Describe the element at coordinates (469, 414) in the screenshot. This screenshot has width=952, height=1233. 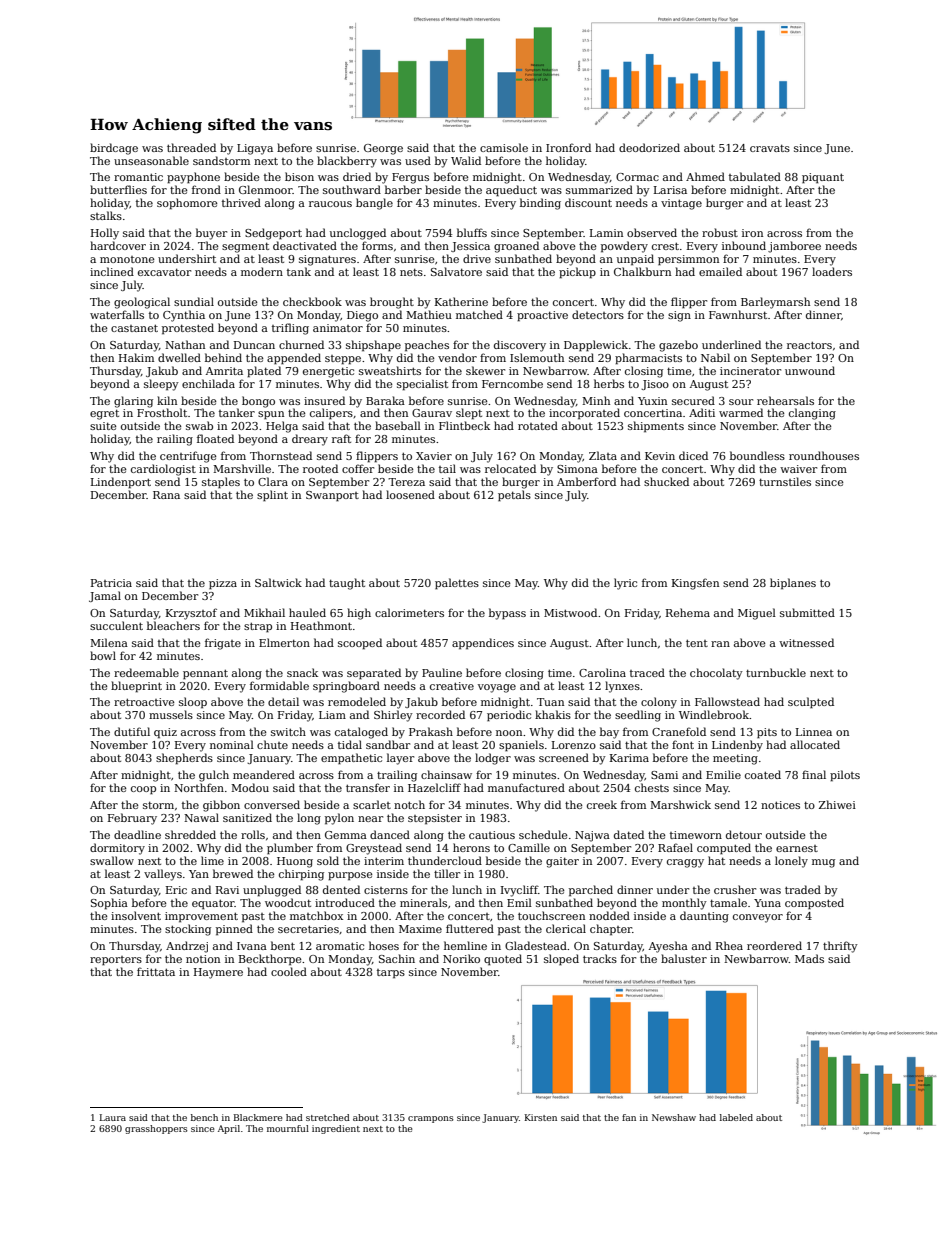
I see `slept` at that location.
